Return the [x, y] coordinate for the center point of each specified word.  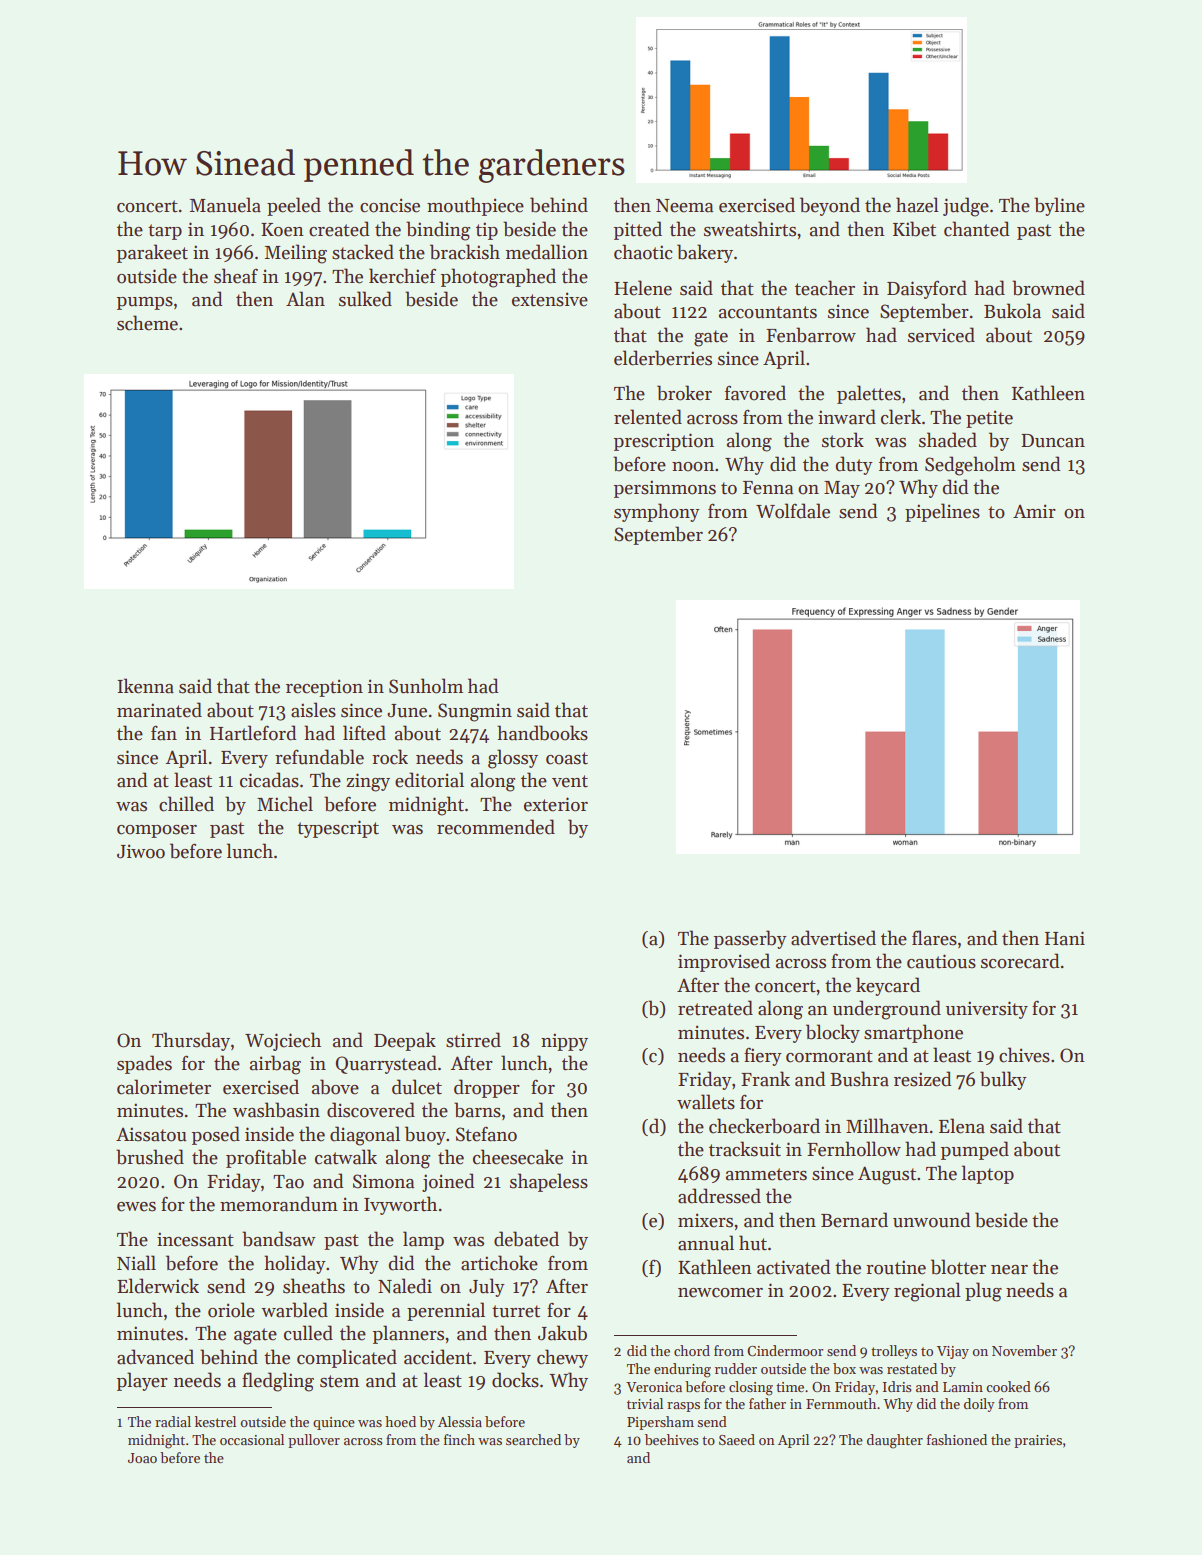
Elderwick [158, 1286]
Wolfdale [793, 511]
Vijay [953, 1352]
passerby [750, 939]
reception [324, 688]
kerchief [402, 276]
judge [966, 207]
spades [144, 1064]
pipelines [942, 512]
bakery [705, 253]
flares [934, 938]
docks [515, 1380]
